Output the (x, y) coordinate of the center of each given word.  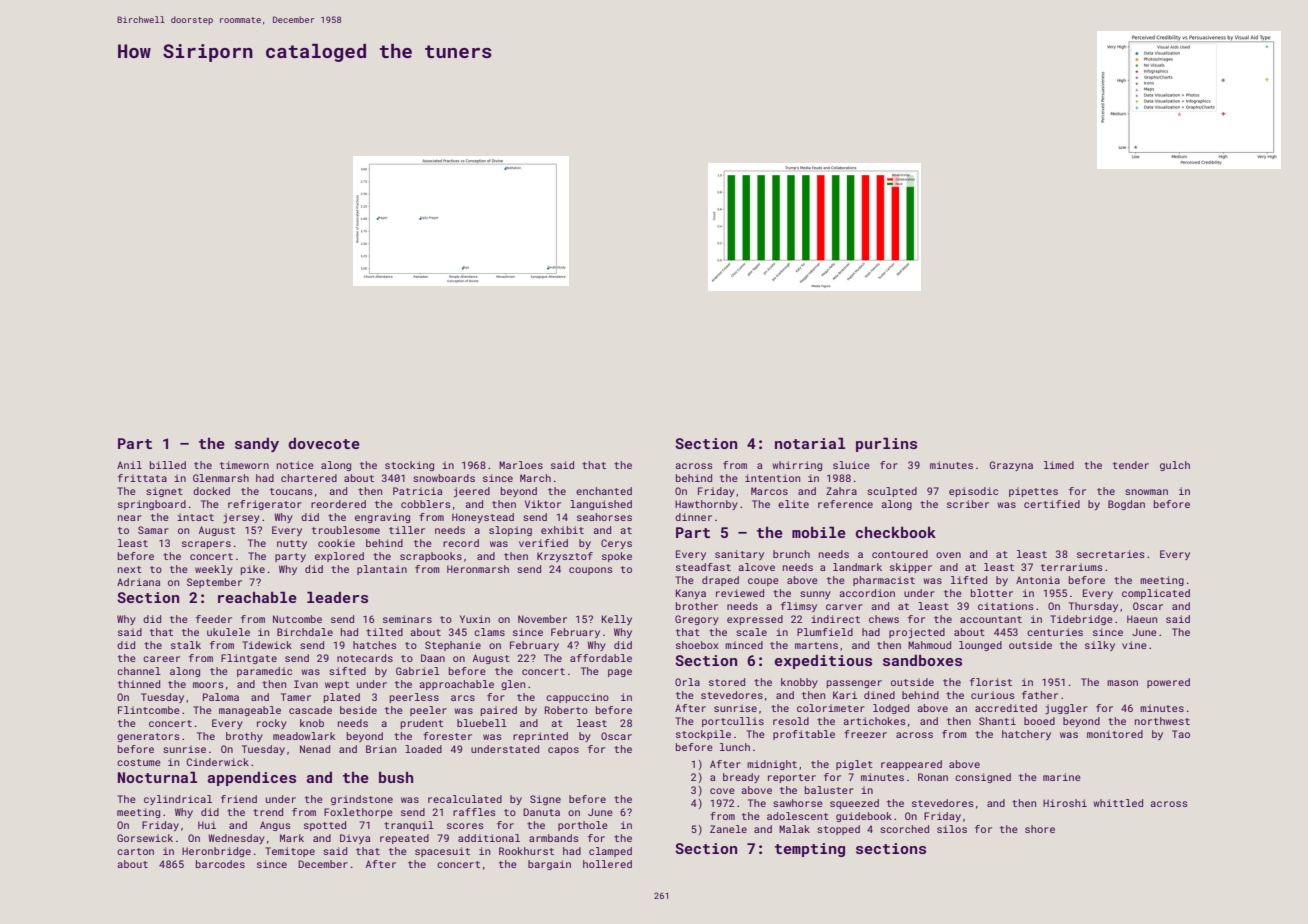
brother (697, 606)
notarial (810, 443)
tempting (810, 850)
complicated (1156, 594)
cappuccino (577, 698)
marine (1062, 777)
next (130, 569)
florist (991, 682)
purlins (886, 444)
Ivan (306, 684)
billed (168, 465)
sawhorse (798, 803)
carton (135, 851)
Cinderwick (218, 762)
